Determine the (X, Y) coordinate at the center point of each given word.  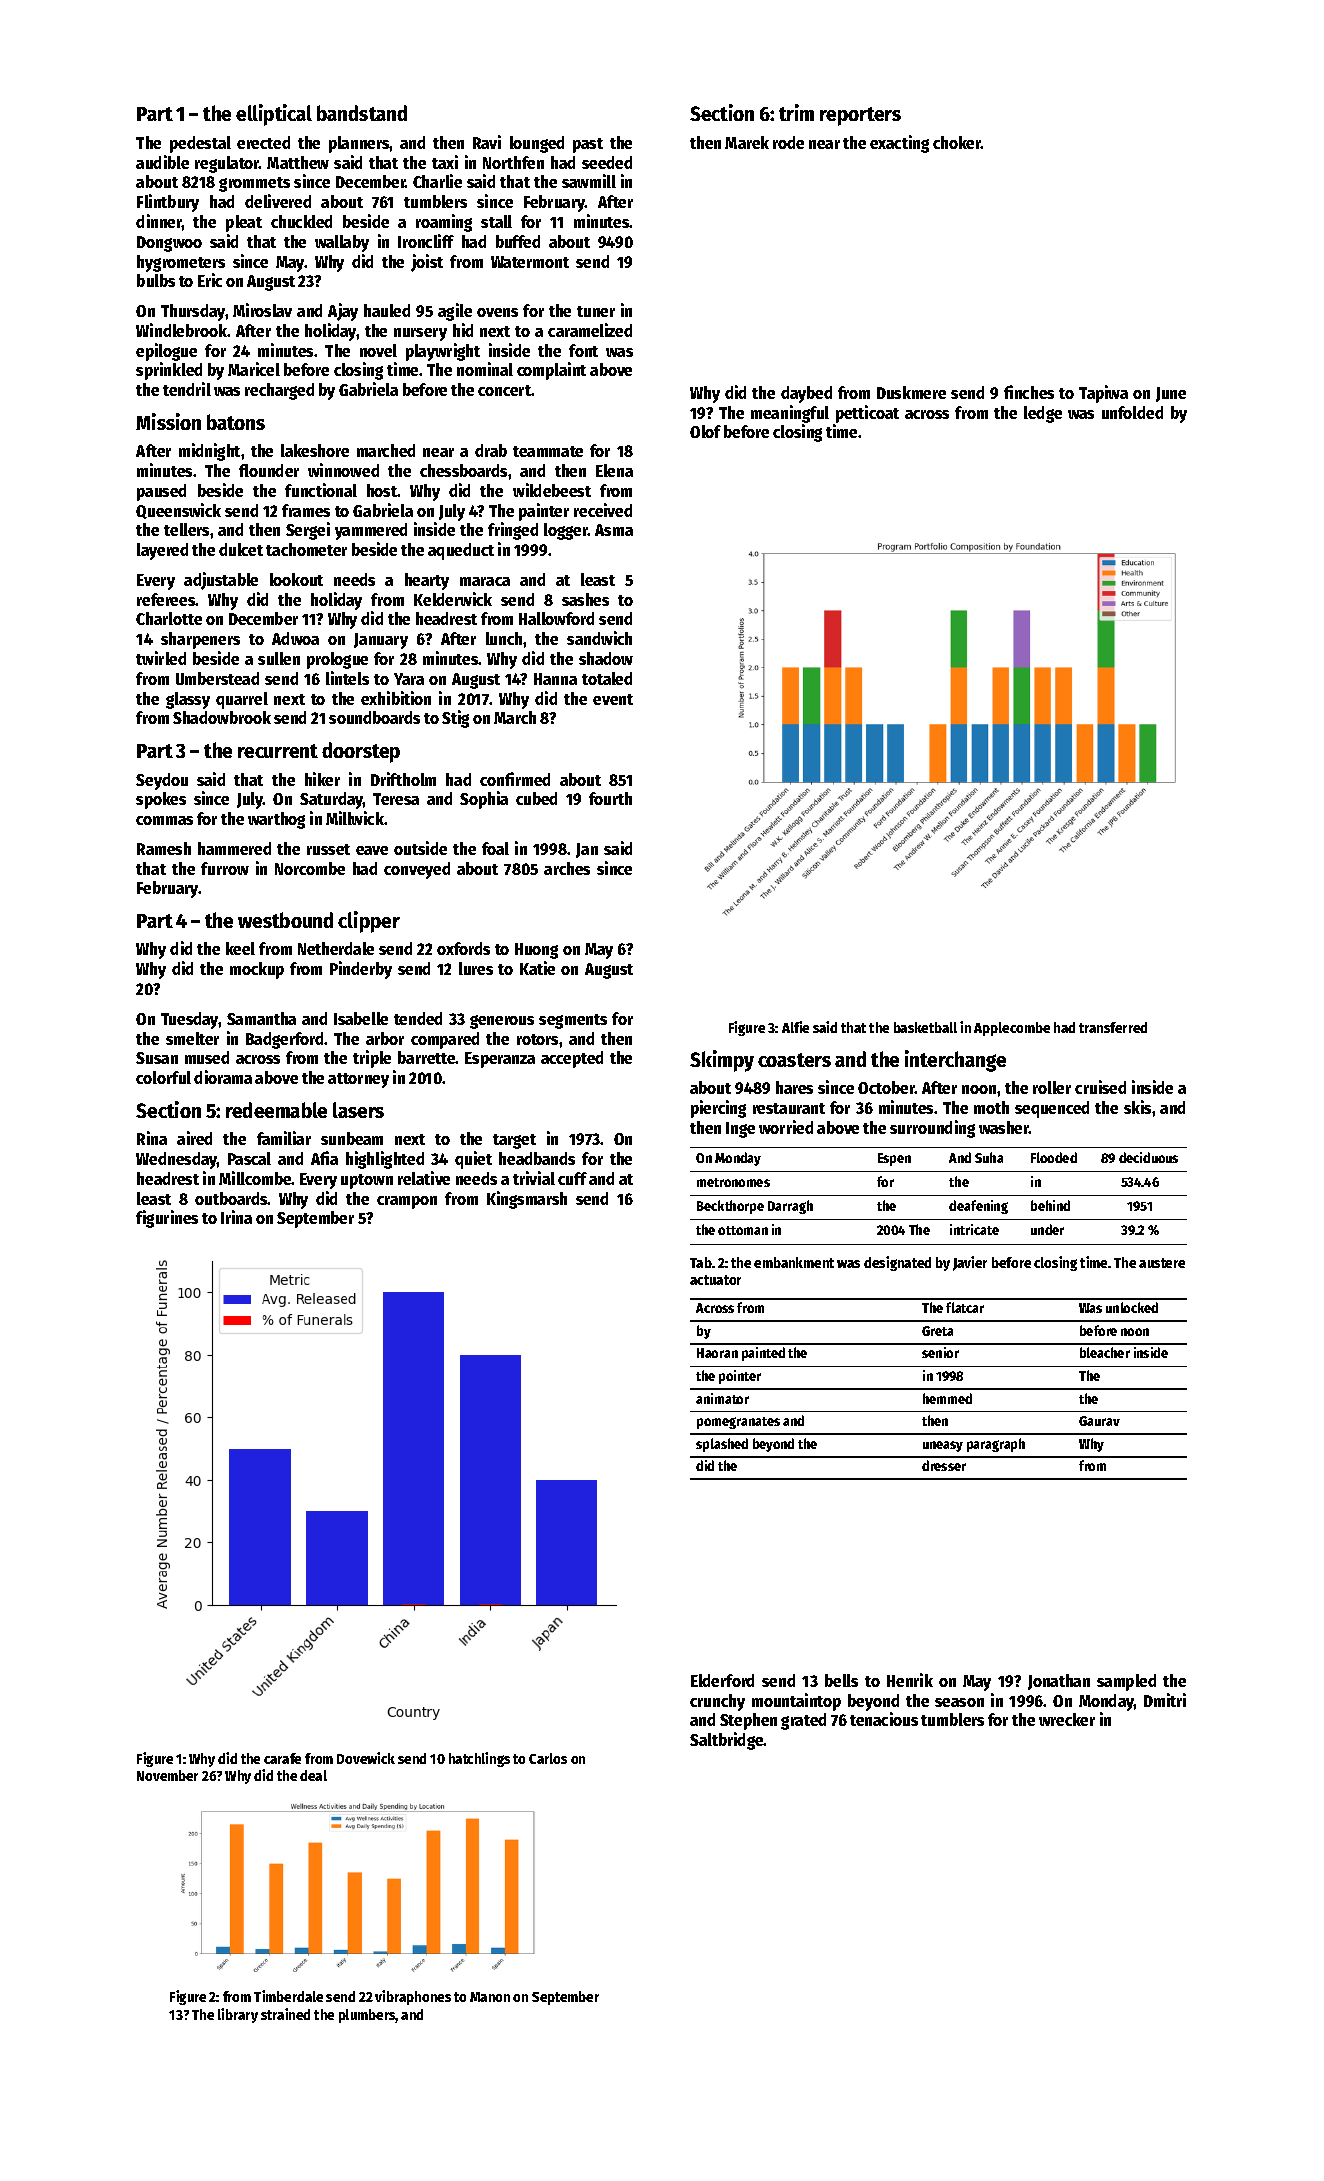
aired (194, 1138)
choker (957, 142)
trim (796, 112)
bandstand (362, 113)
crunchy (717, 1702)
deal (313, 1775)
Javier (970, 1263)
